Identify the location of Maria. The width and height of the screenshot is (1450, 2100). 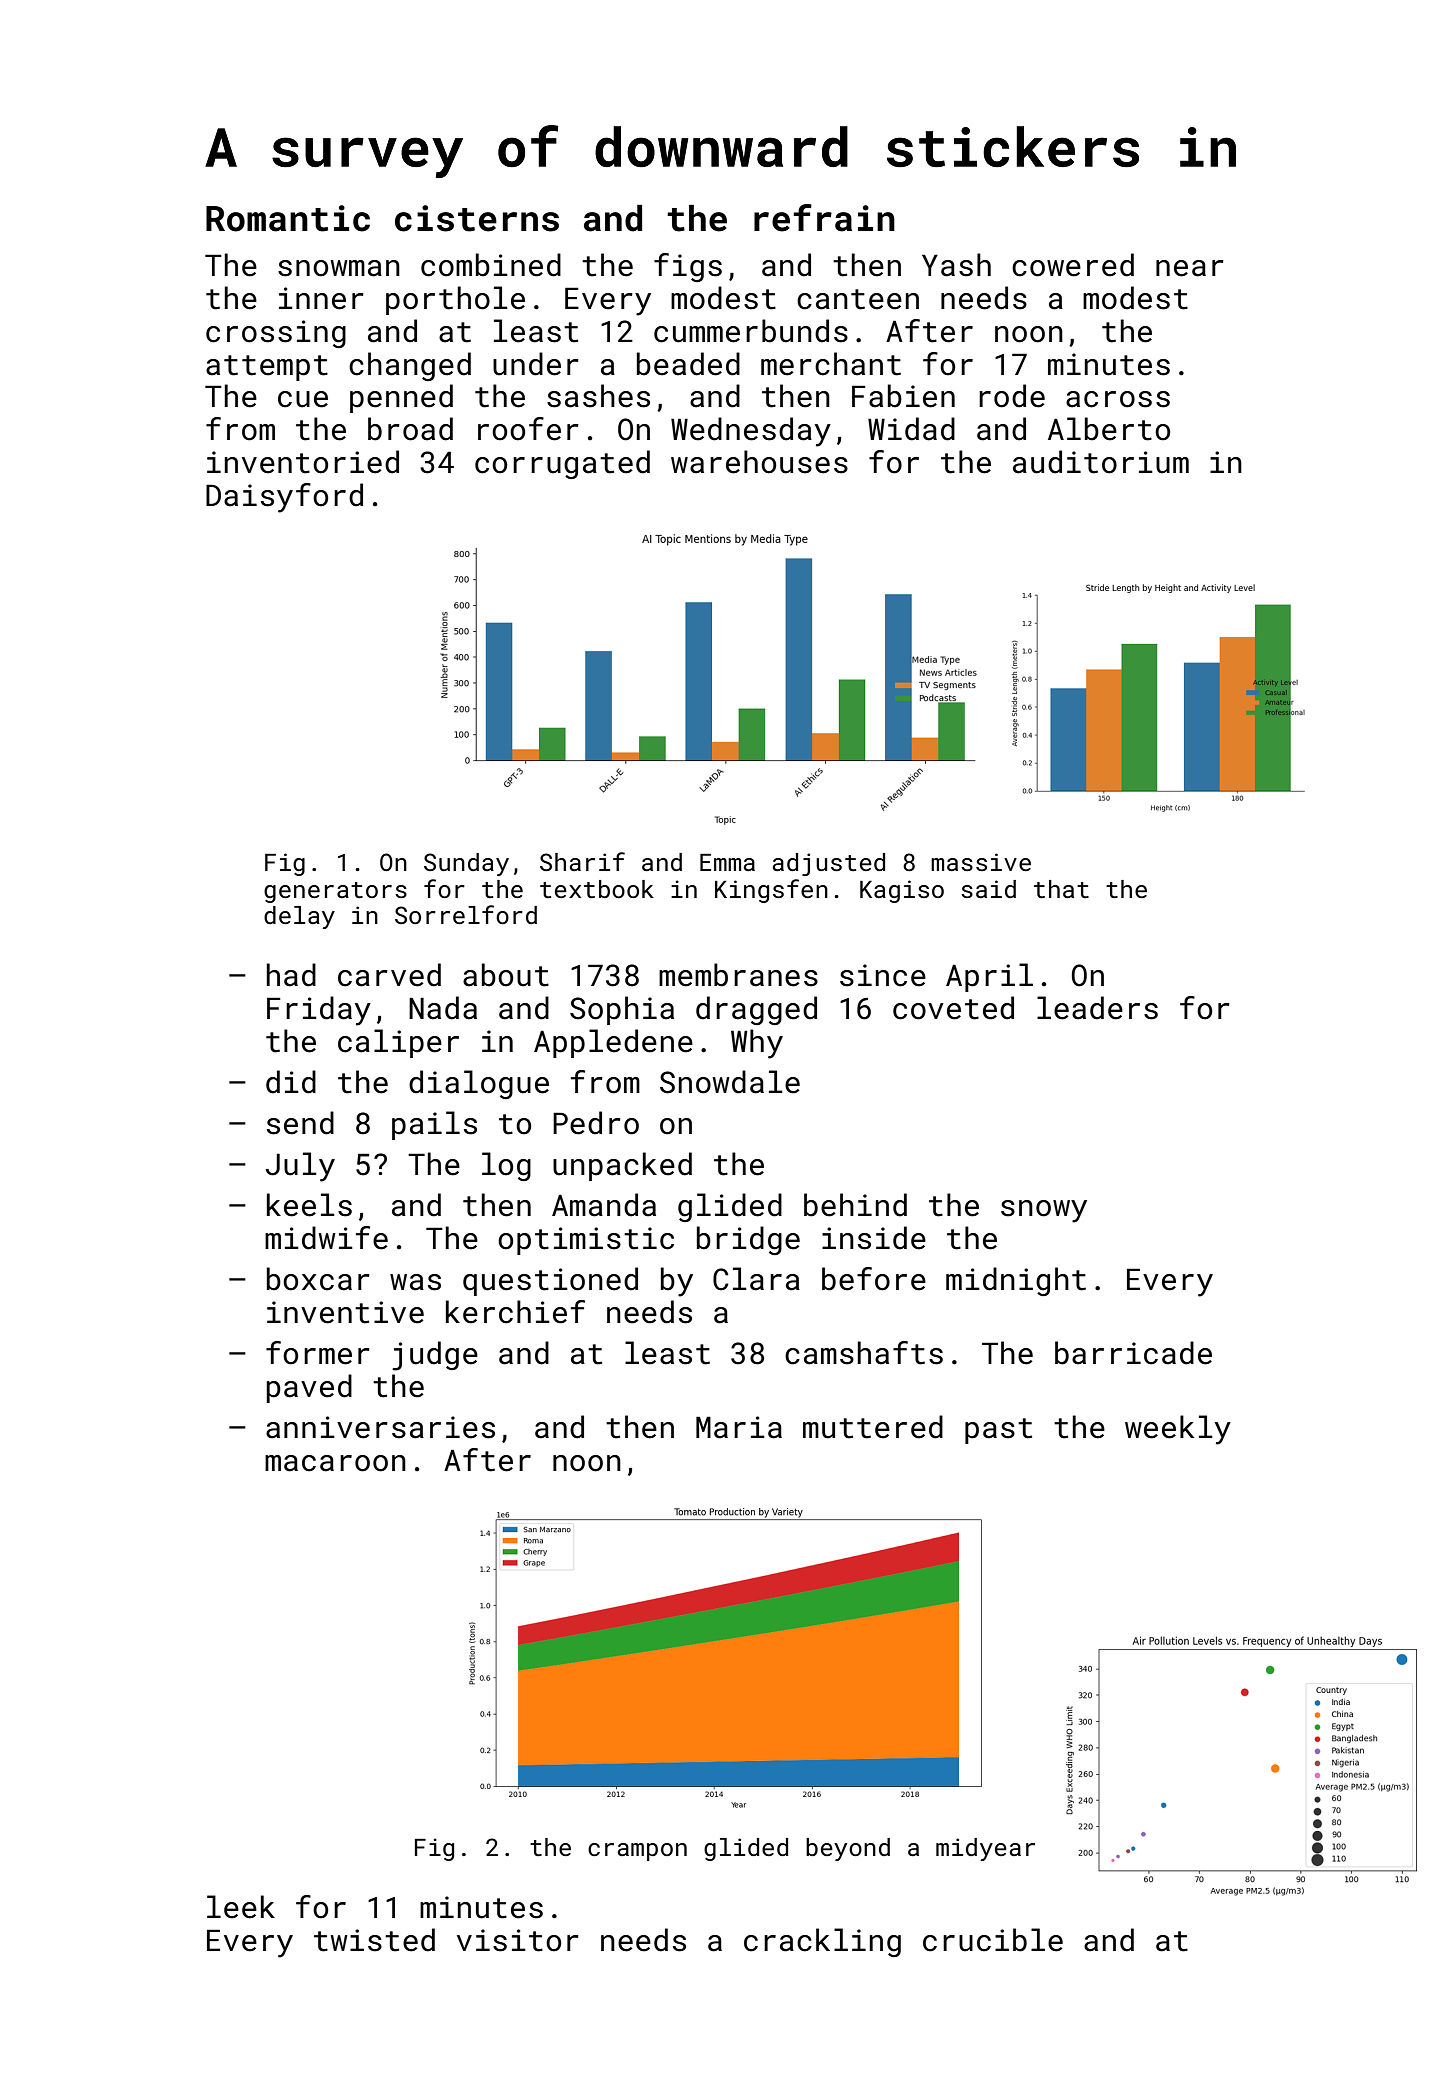
(739, 1427).
